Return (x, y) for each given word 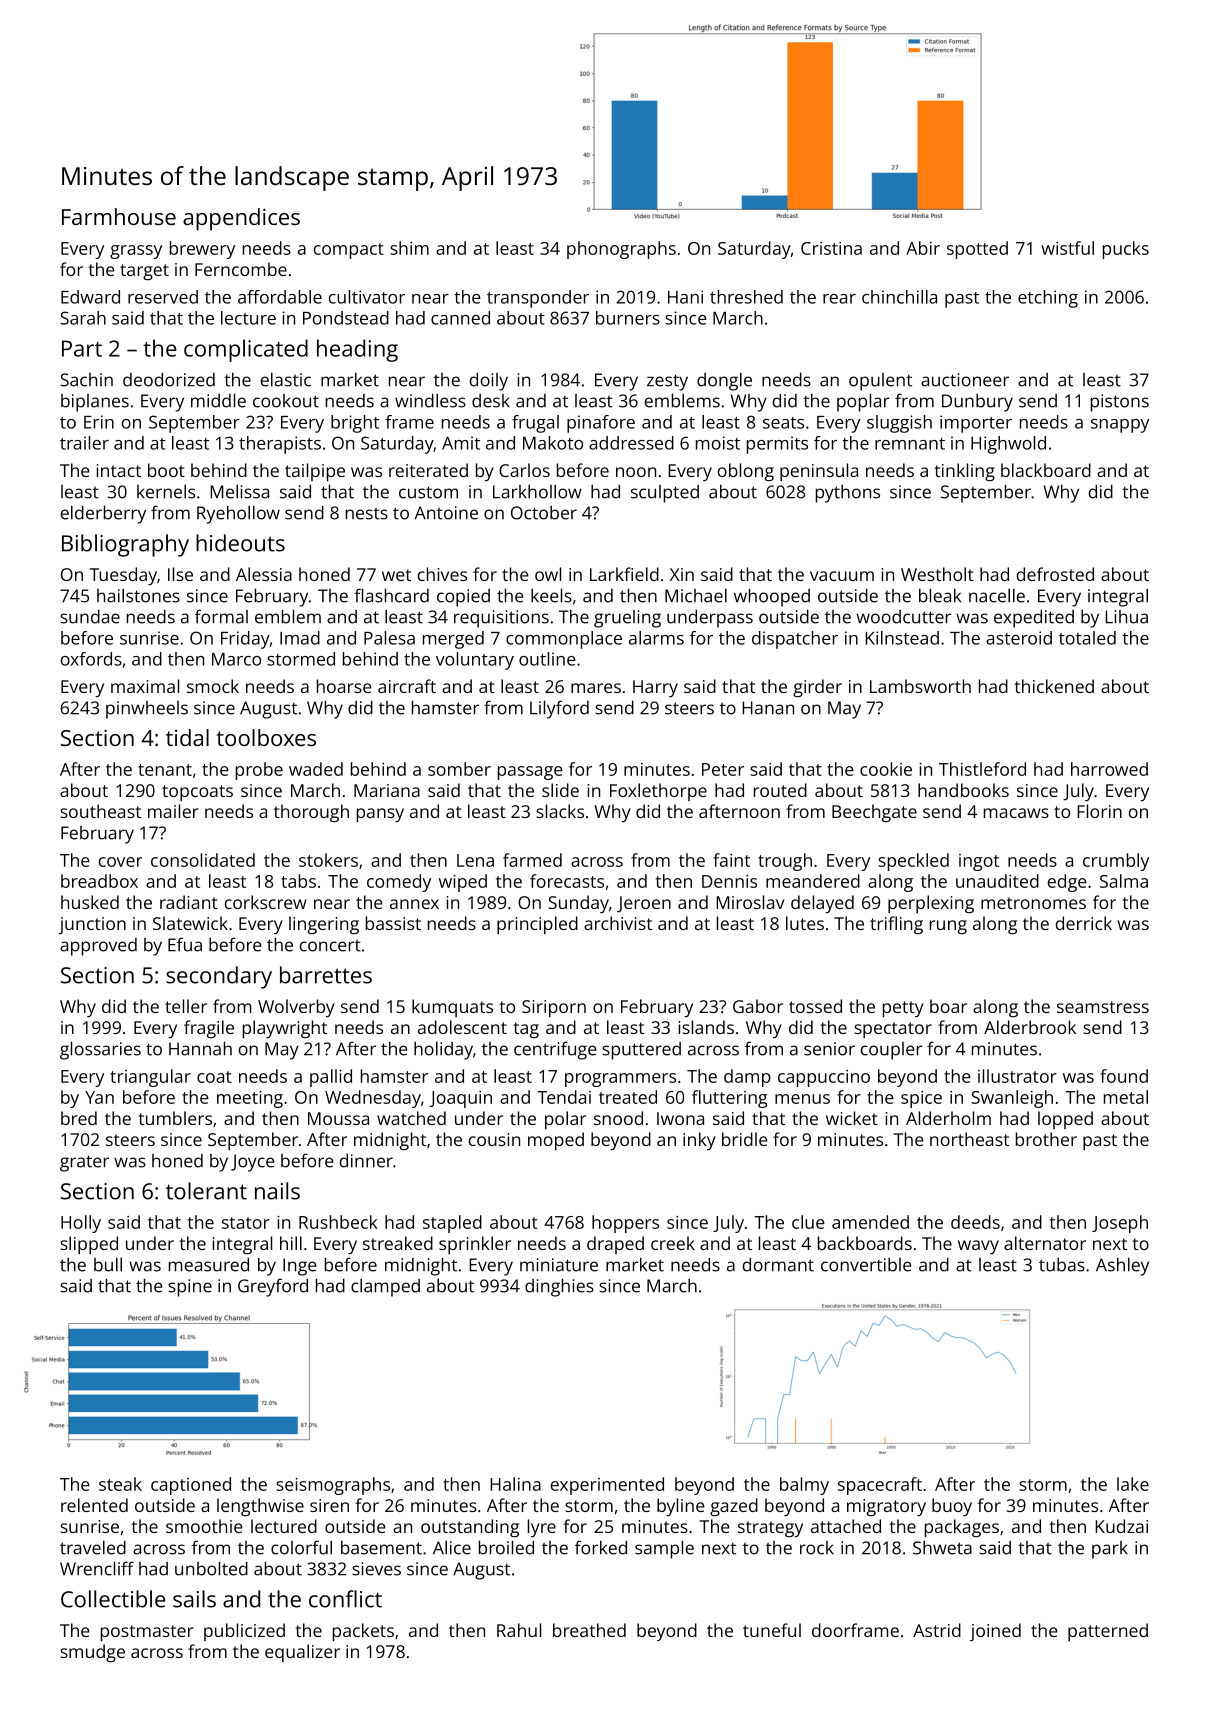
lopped (1065, 1120)
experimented (607, 1486)
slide (560, 790)
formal (221, 616)
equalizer (302, 1653)
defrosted (1055, 574)
